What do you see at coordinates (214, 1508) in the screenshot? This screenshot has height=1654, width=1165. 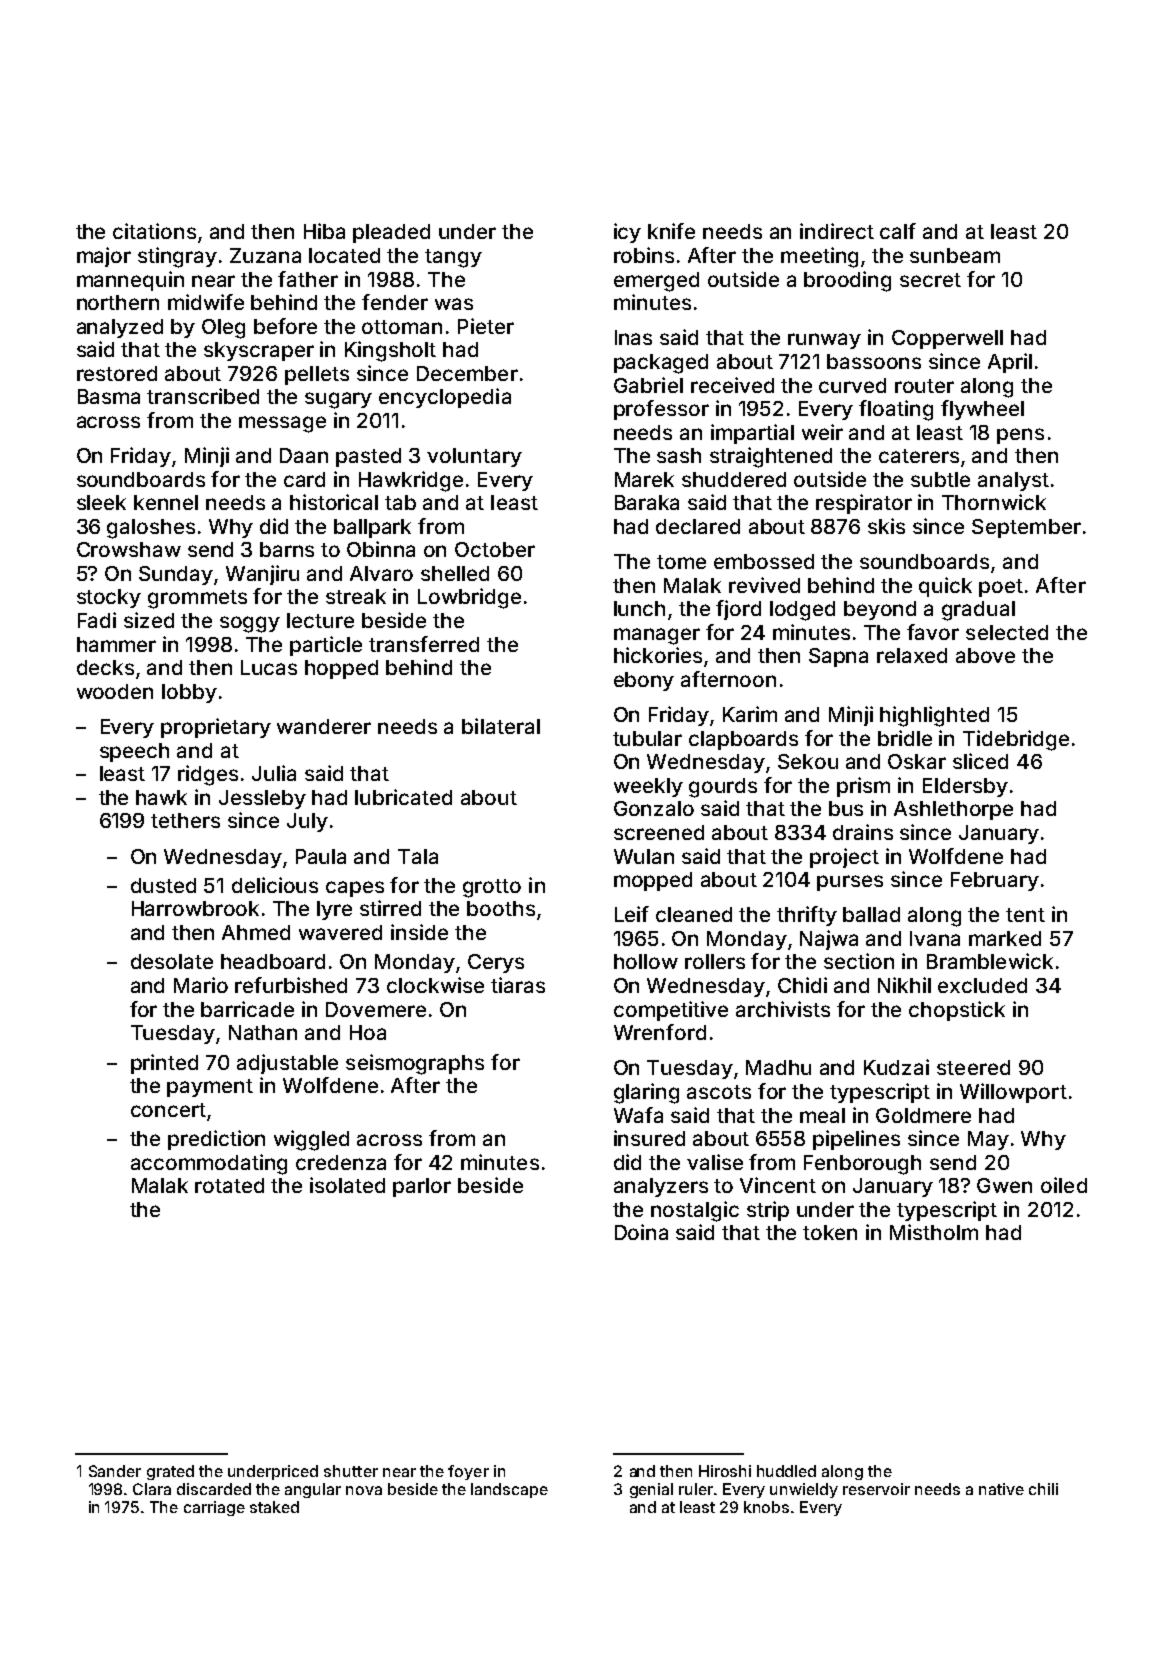 I see `carriage` at bounding box center [214, 1508].
